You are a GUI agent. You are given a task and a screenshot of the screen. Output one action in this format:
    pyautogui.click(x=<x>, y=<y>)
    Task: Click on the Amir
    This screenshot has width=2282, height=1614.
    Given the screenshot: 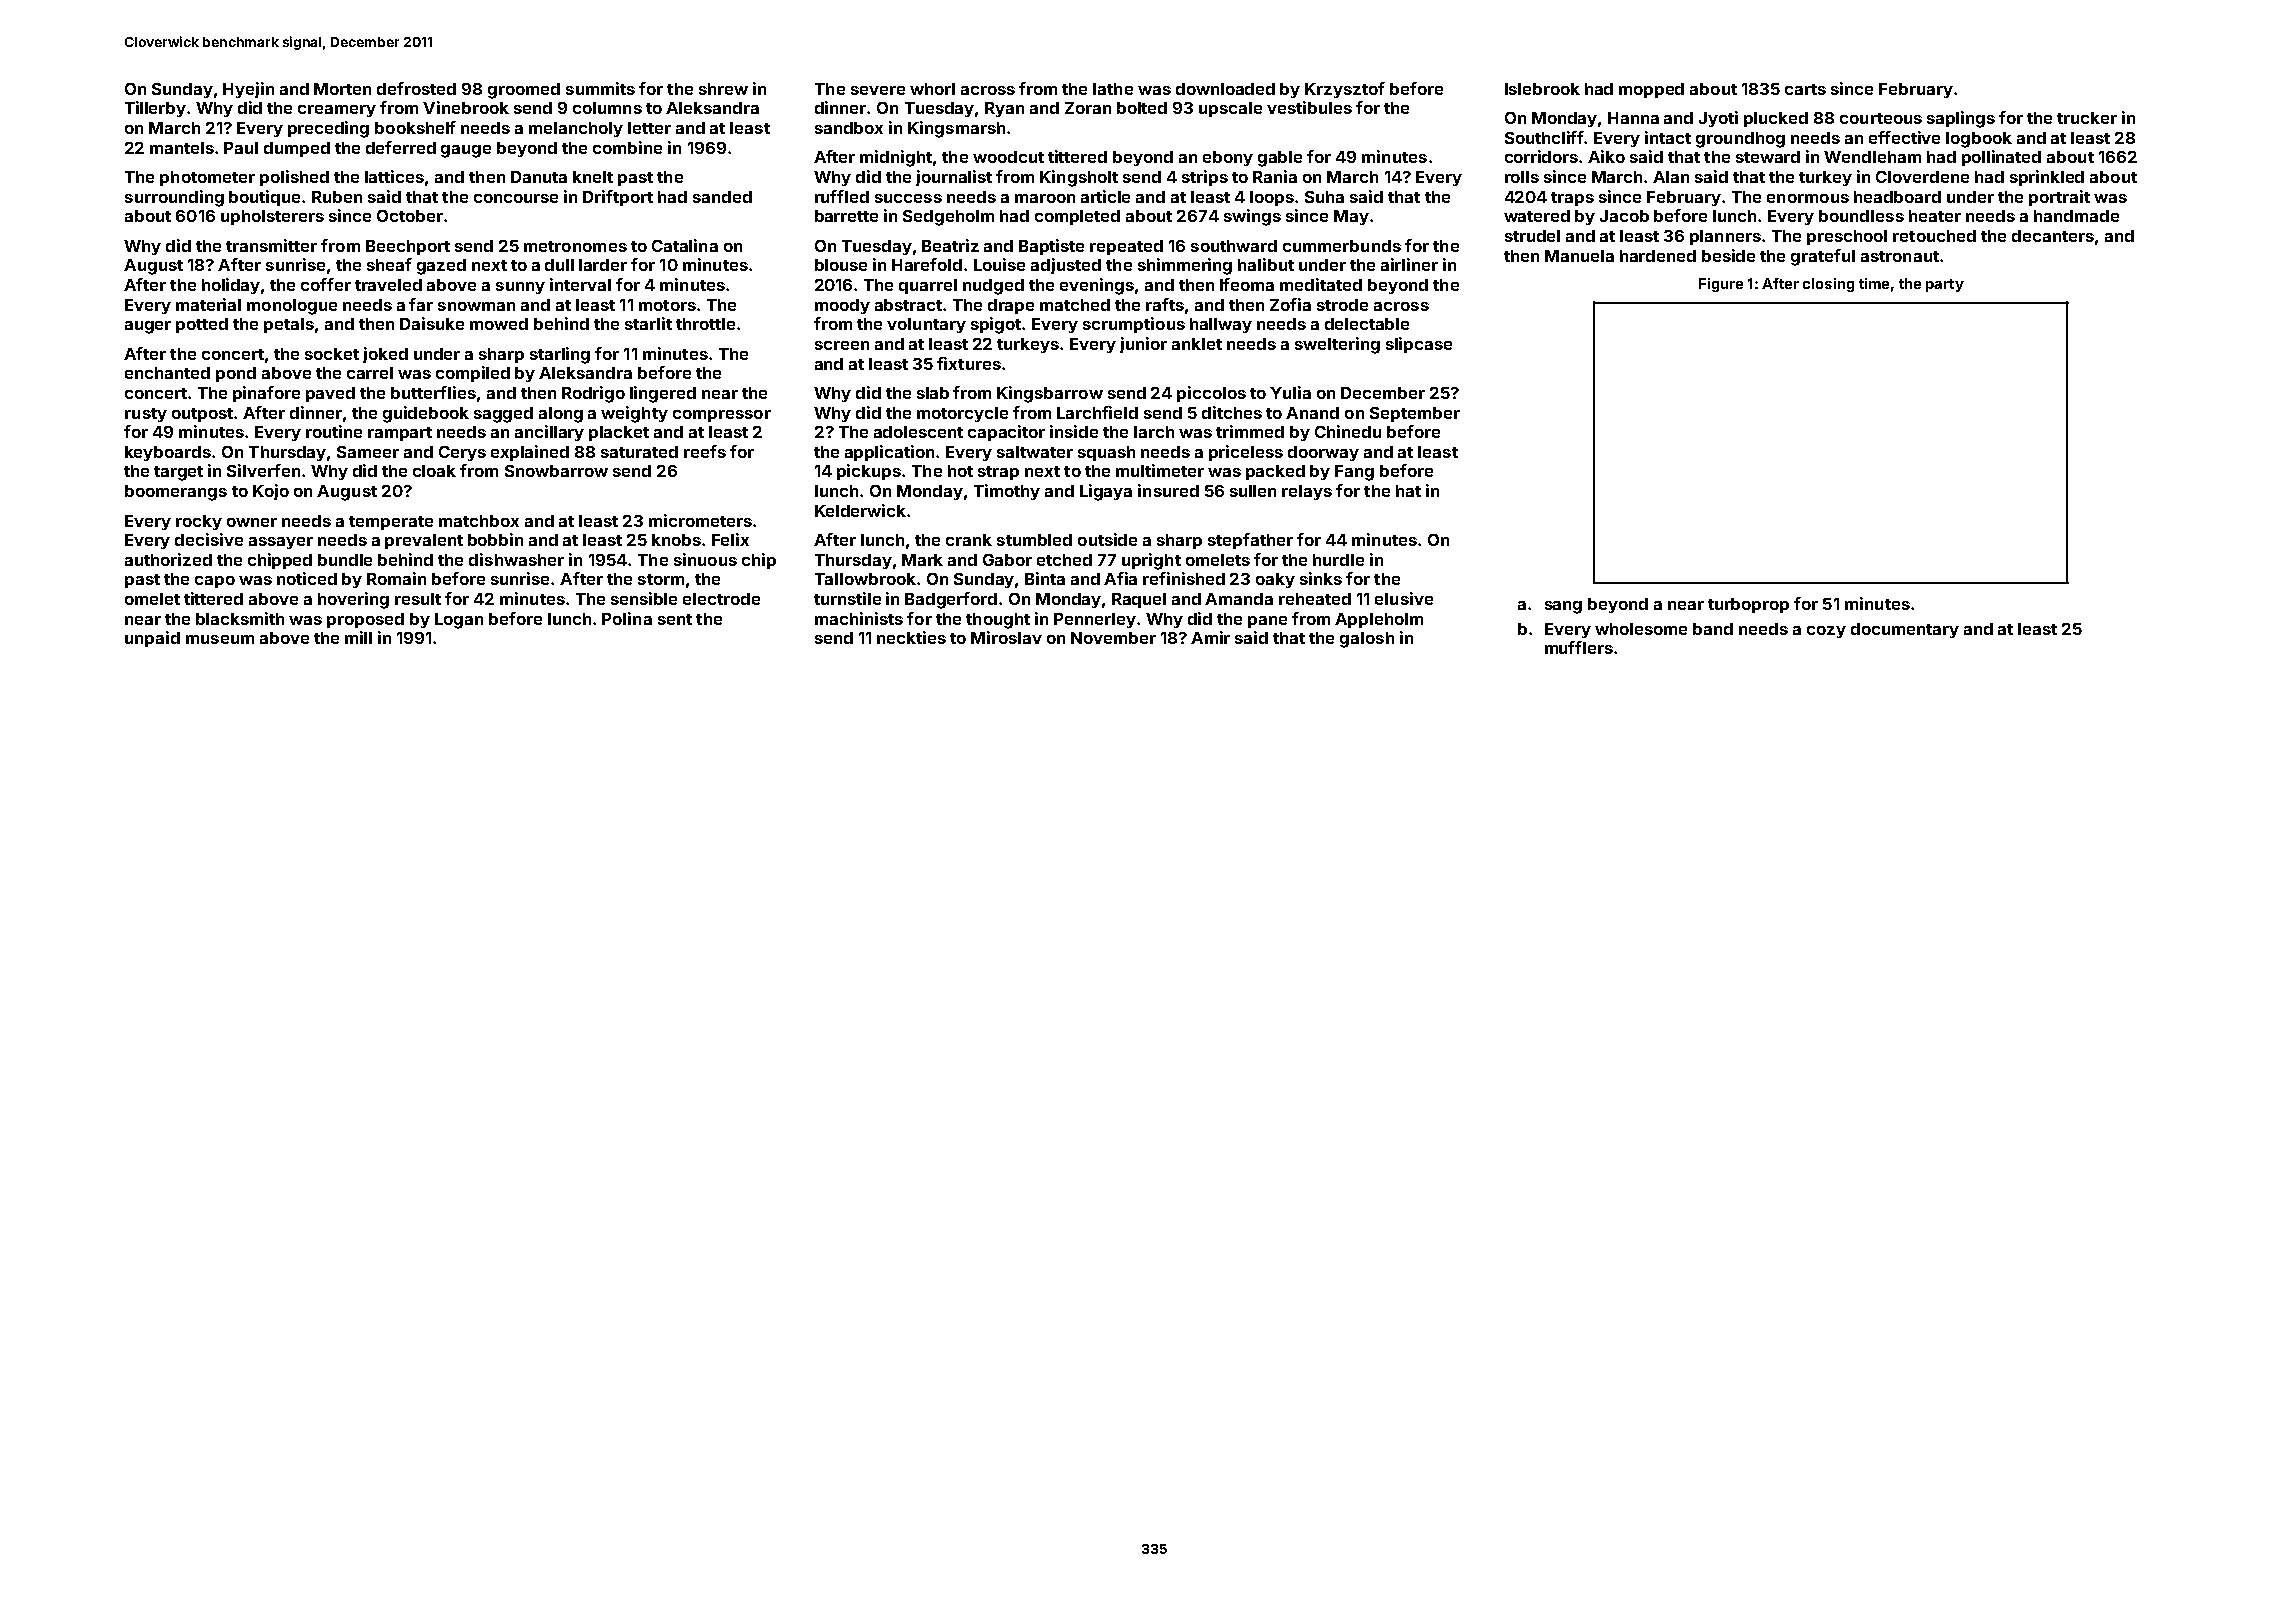 What is the action you would take?
    pyautogui.click(x=1210, y=637)
